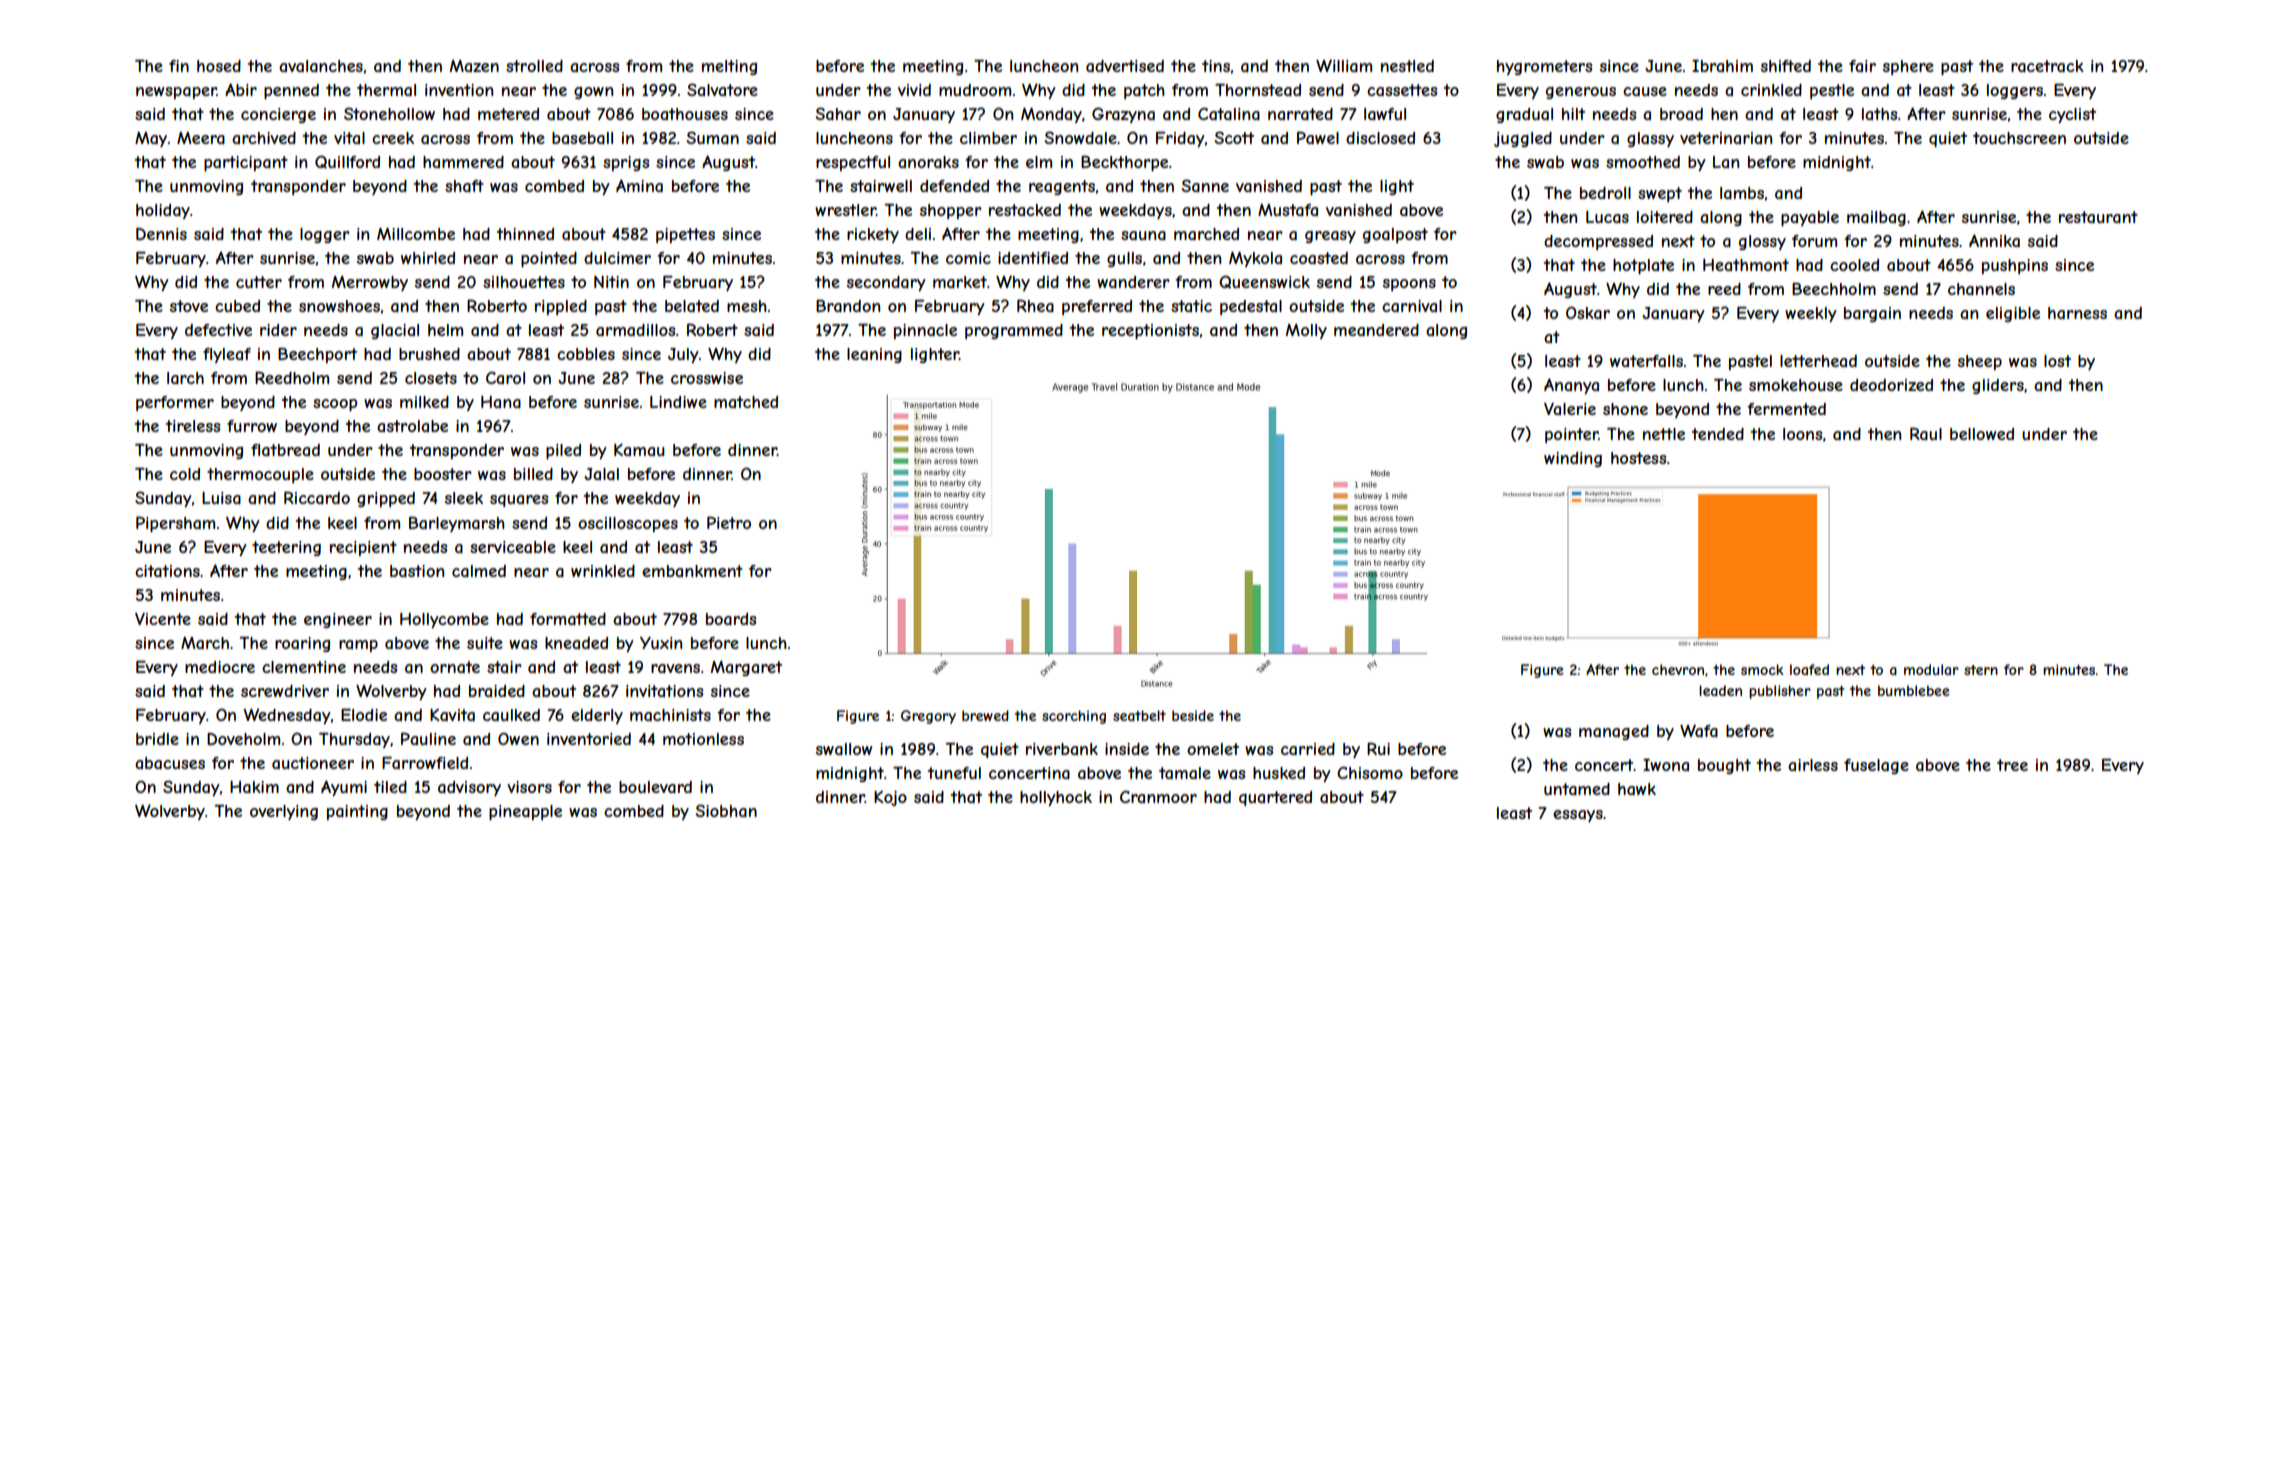  Describe the element at coordinates (1144, 91) in the screenshot. I see `patch` at that location.
